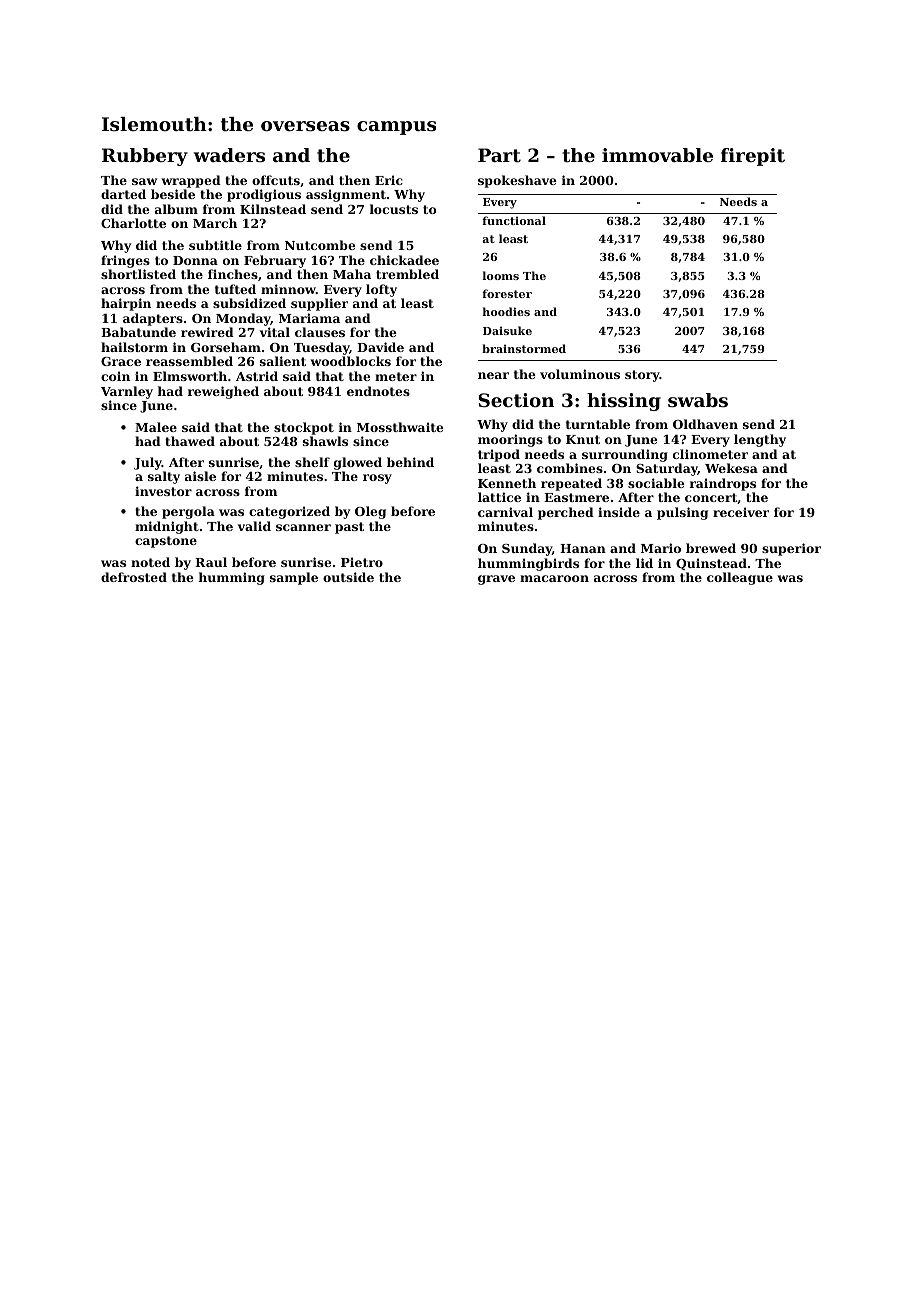 This screenshot has height=1308, width=924. What do you see at coordinates (753, 157) in the screenshot?
I see `firepit` at bounding box center [753, 157].
